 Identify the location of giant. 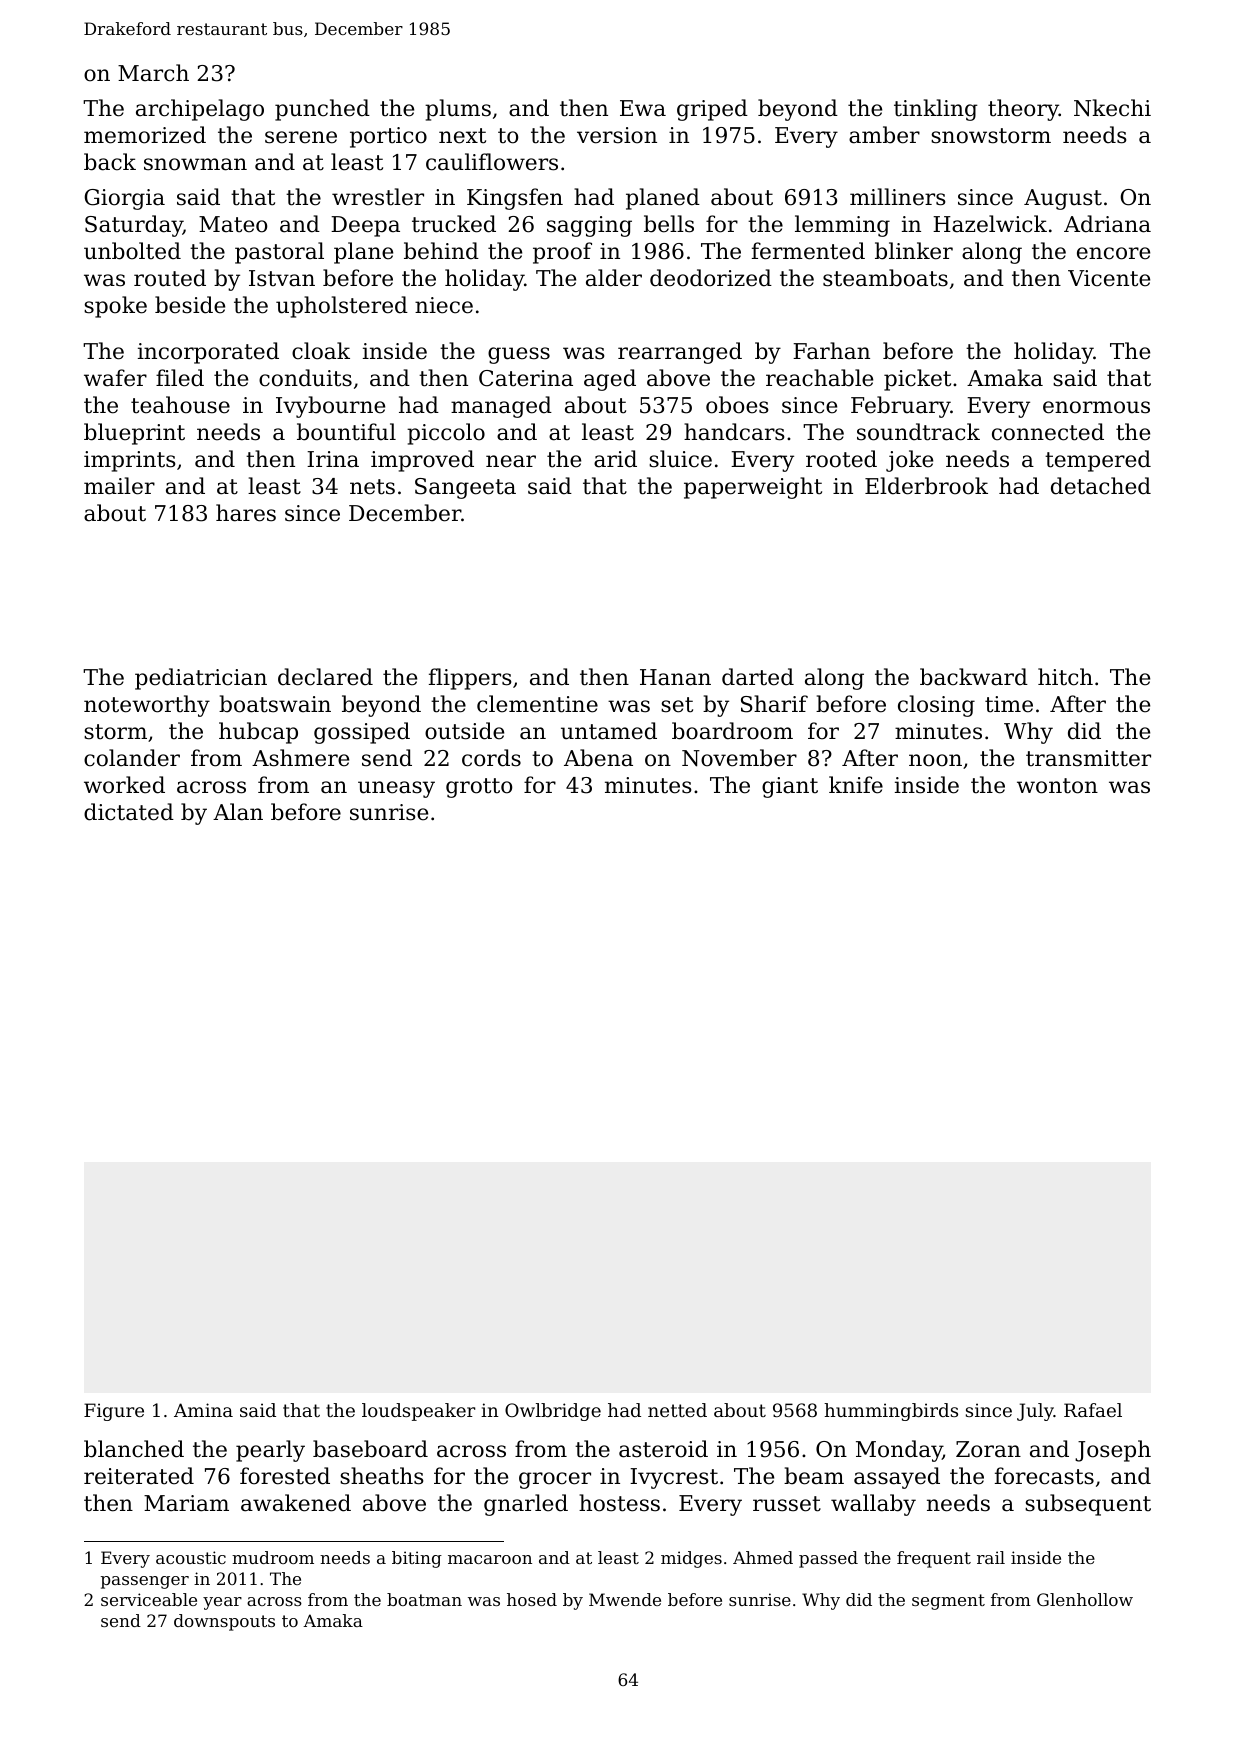
(790, 787).
